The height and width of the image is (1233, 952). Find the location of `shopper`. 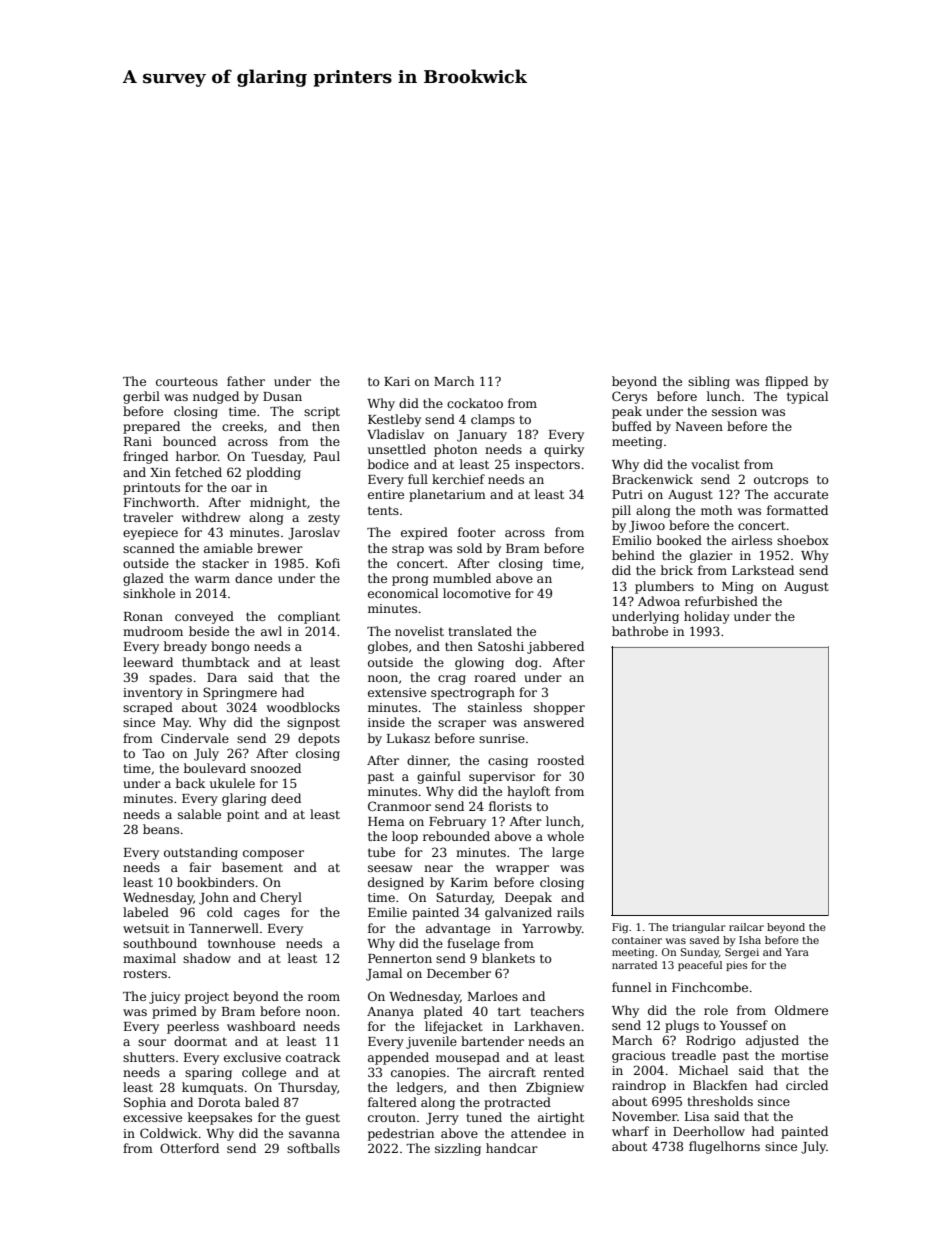

shopper is located at coordinates (559, 708).
